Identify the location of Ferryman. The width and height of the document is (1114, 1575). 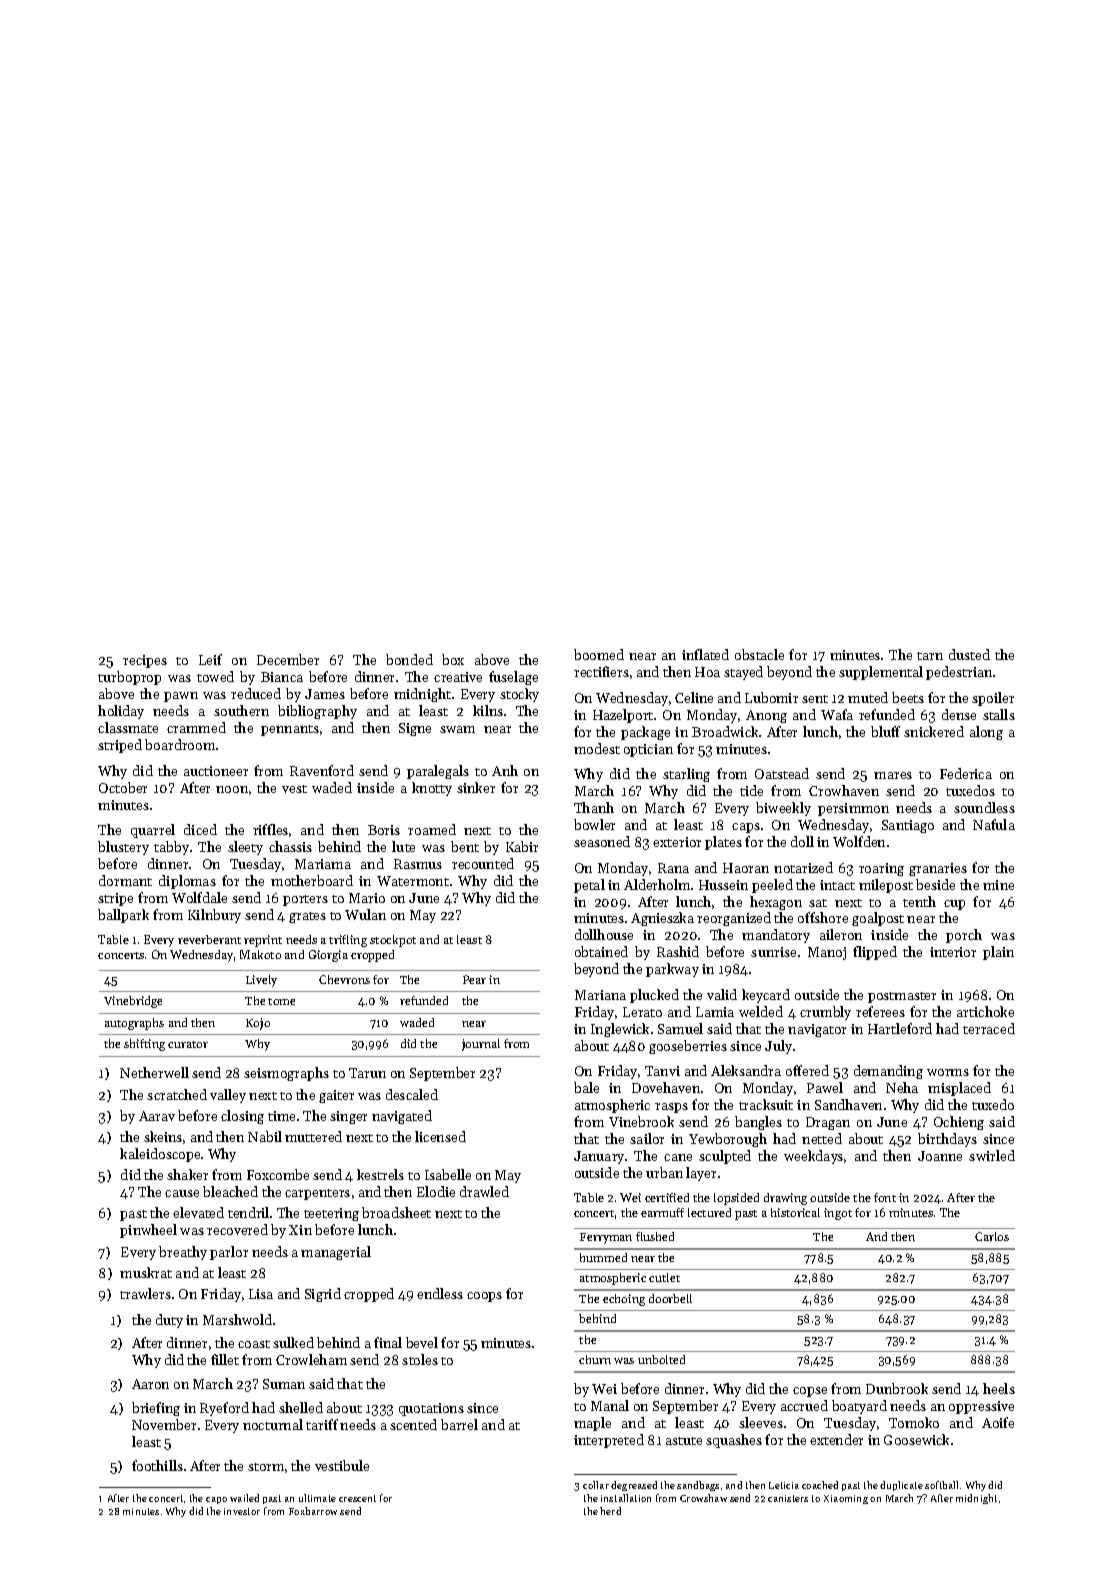
(606, 1238).
